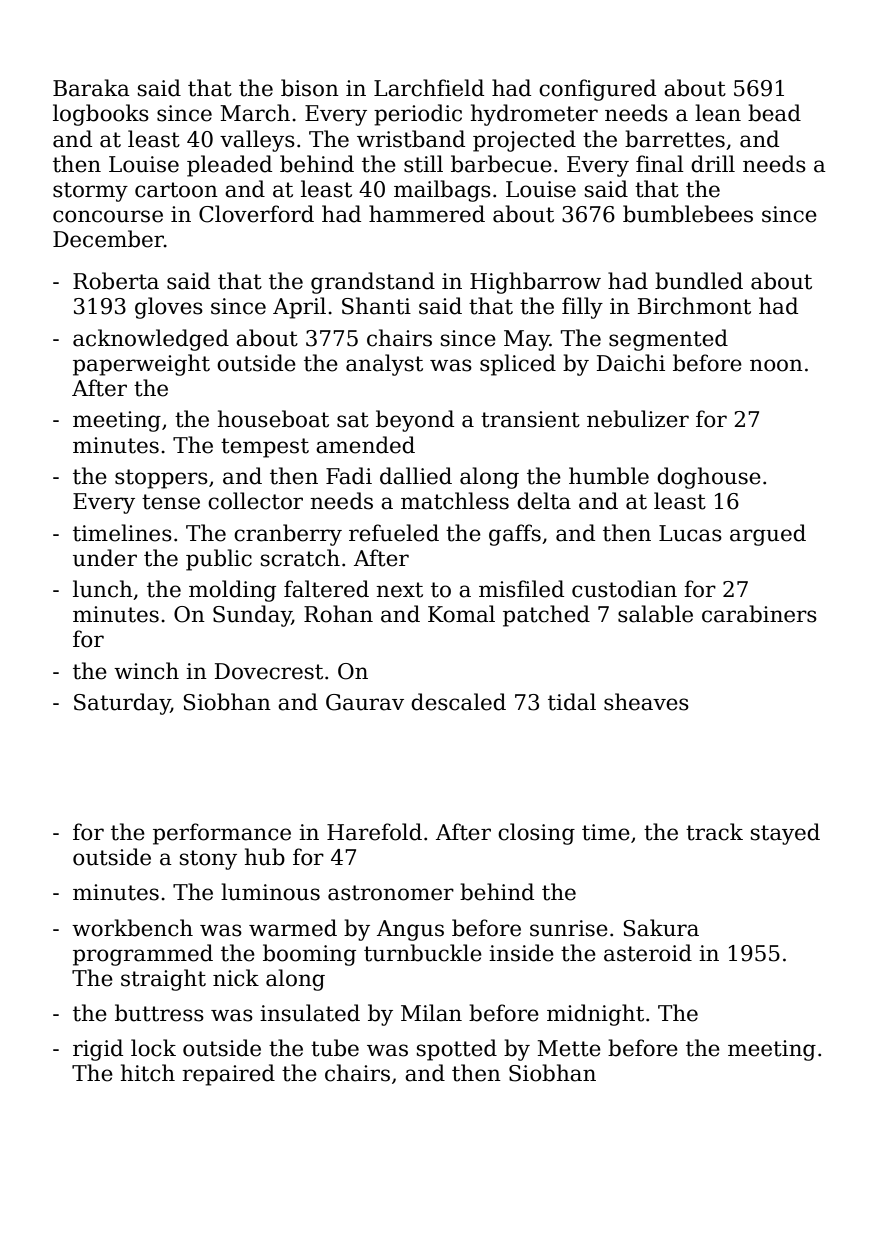  Describe the element at coordinates (688, 214) in the image. I see `bumblebees` at that location.
